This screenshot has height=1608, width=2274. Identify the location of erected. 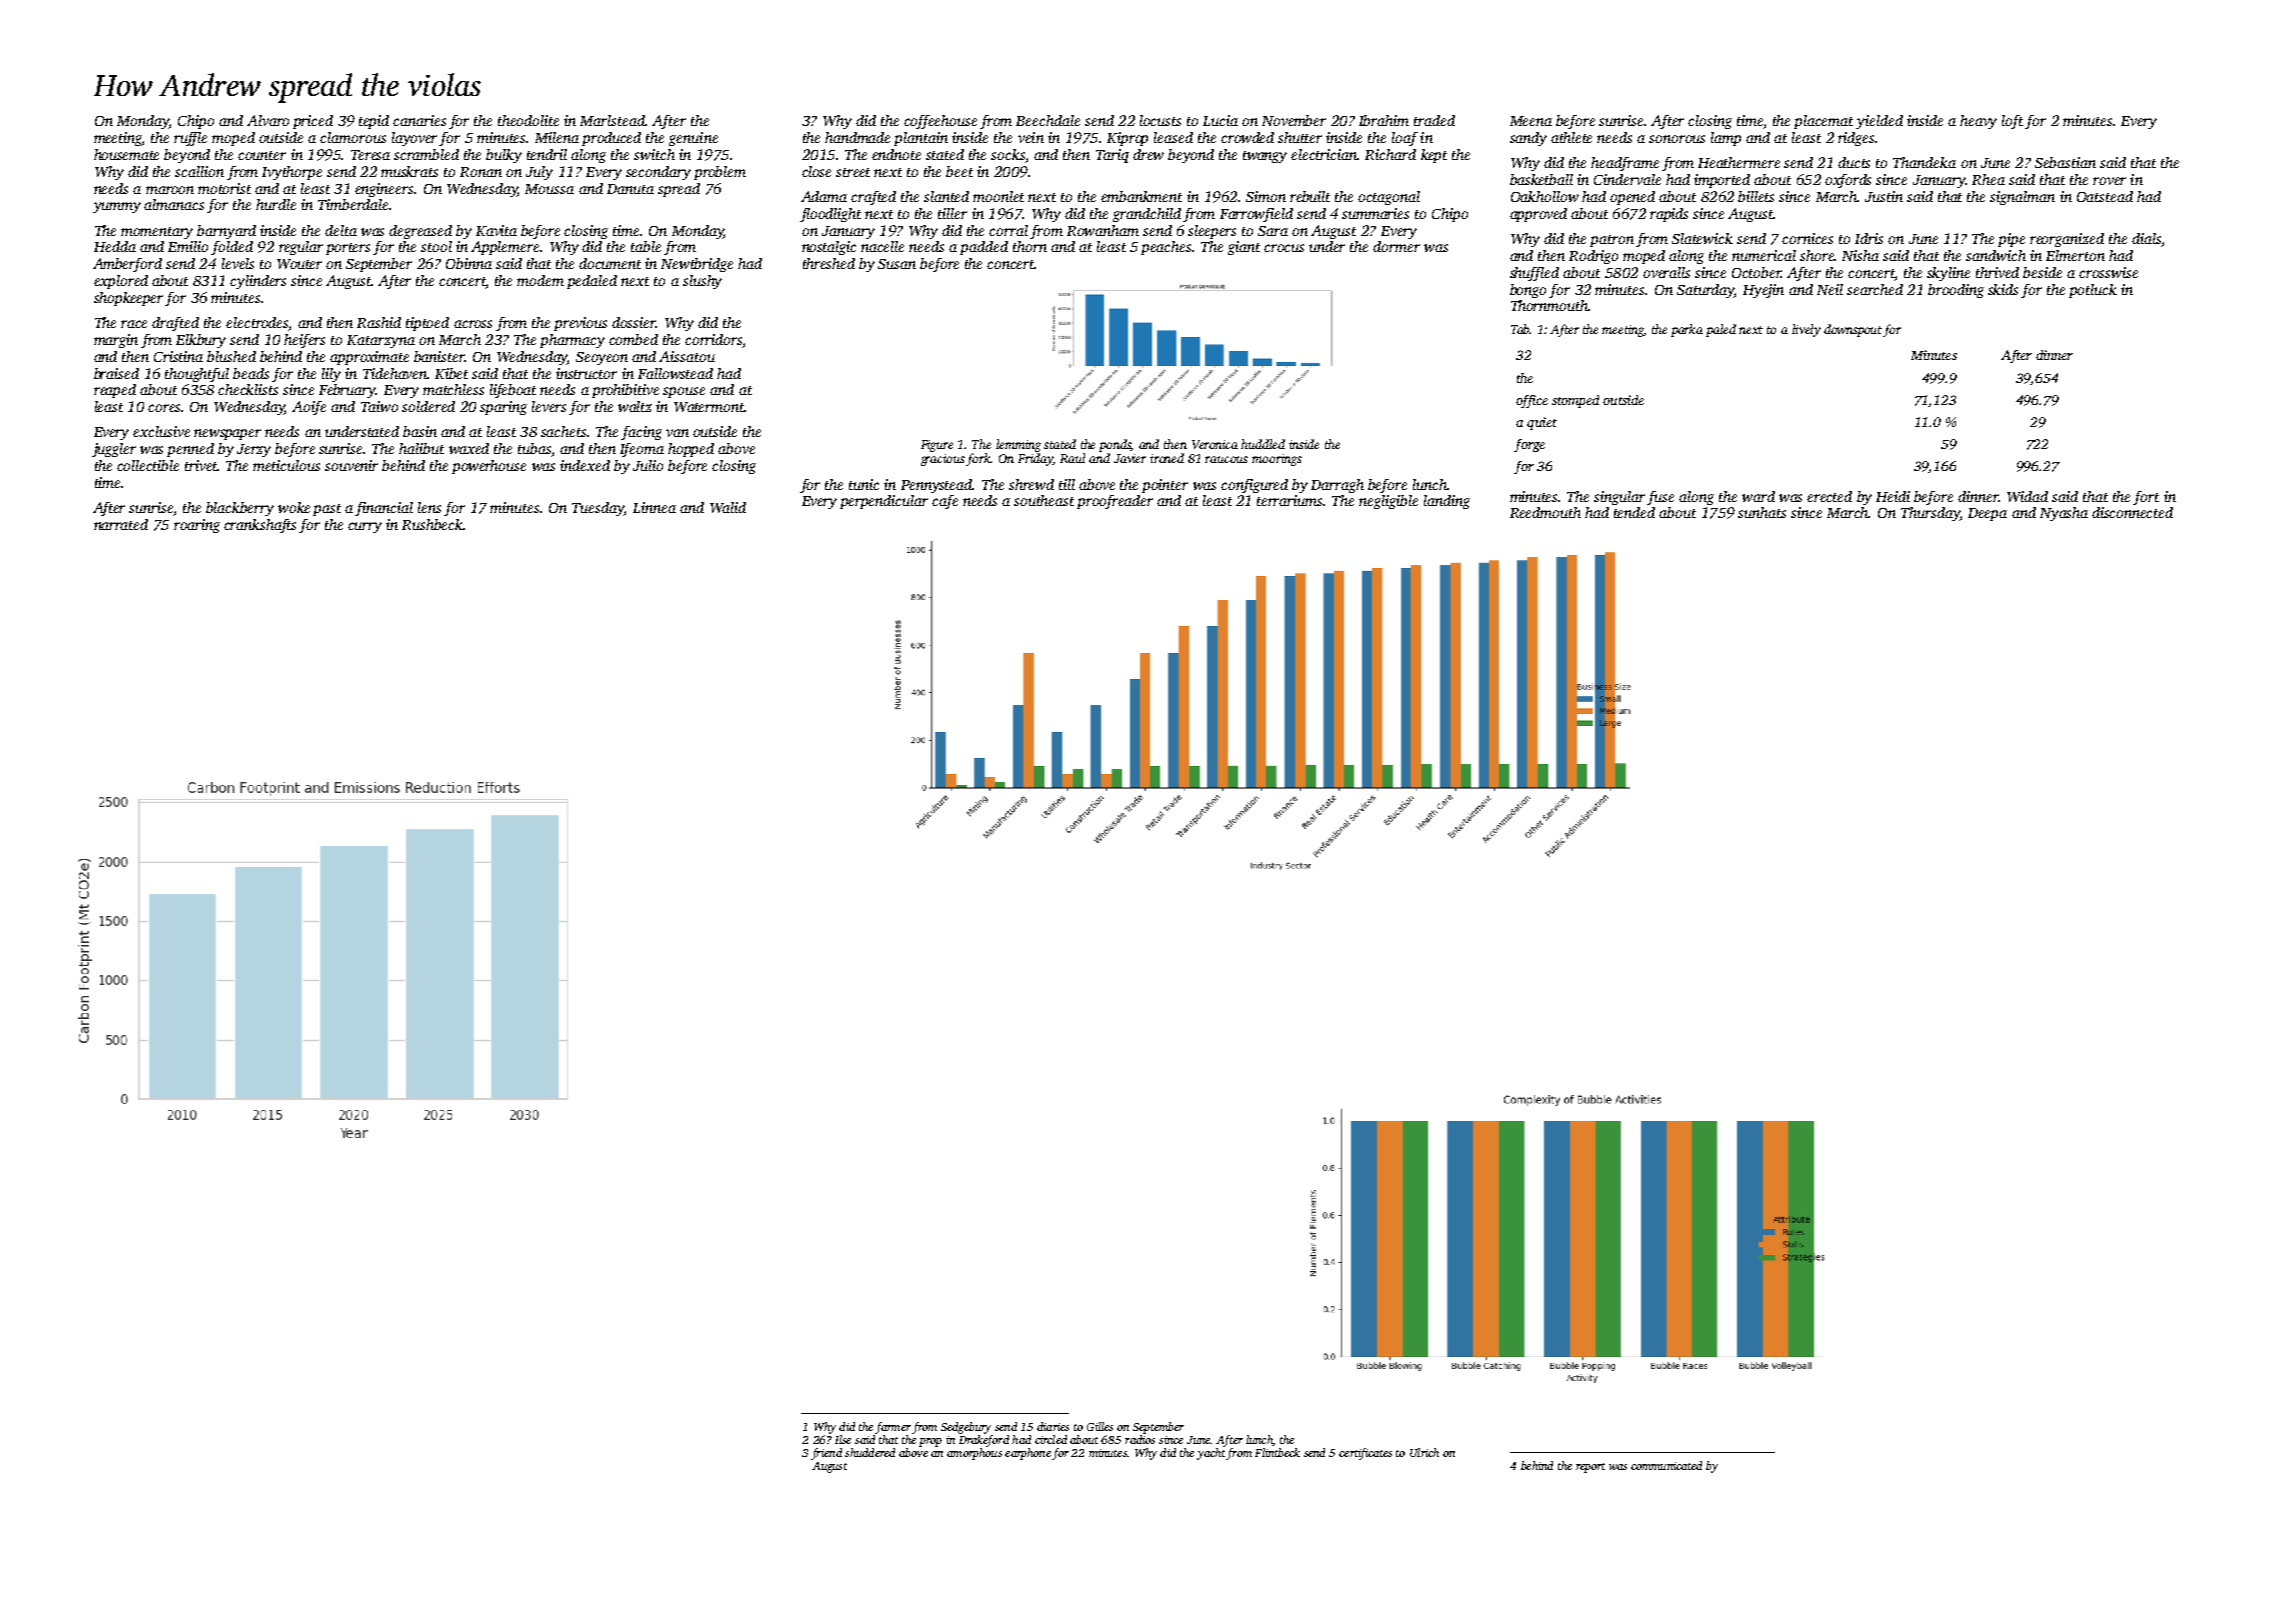
(1829, 496).
